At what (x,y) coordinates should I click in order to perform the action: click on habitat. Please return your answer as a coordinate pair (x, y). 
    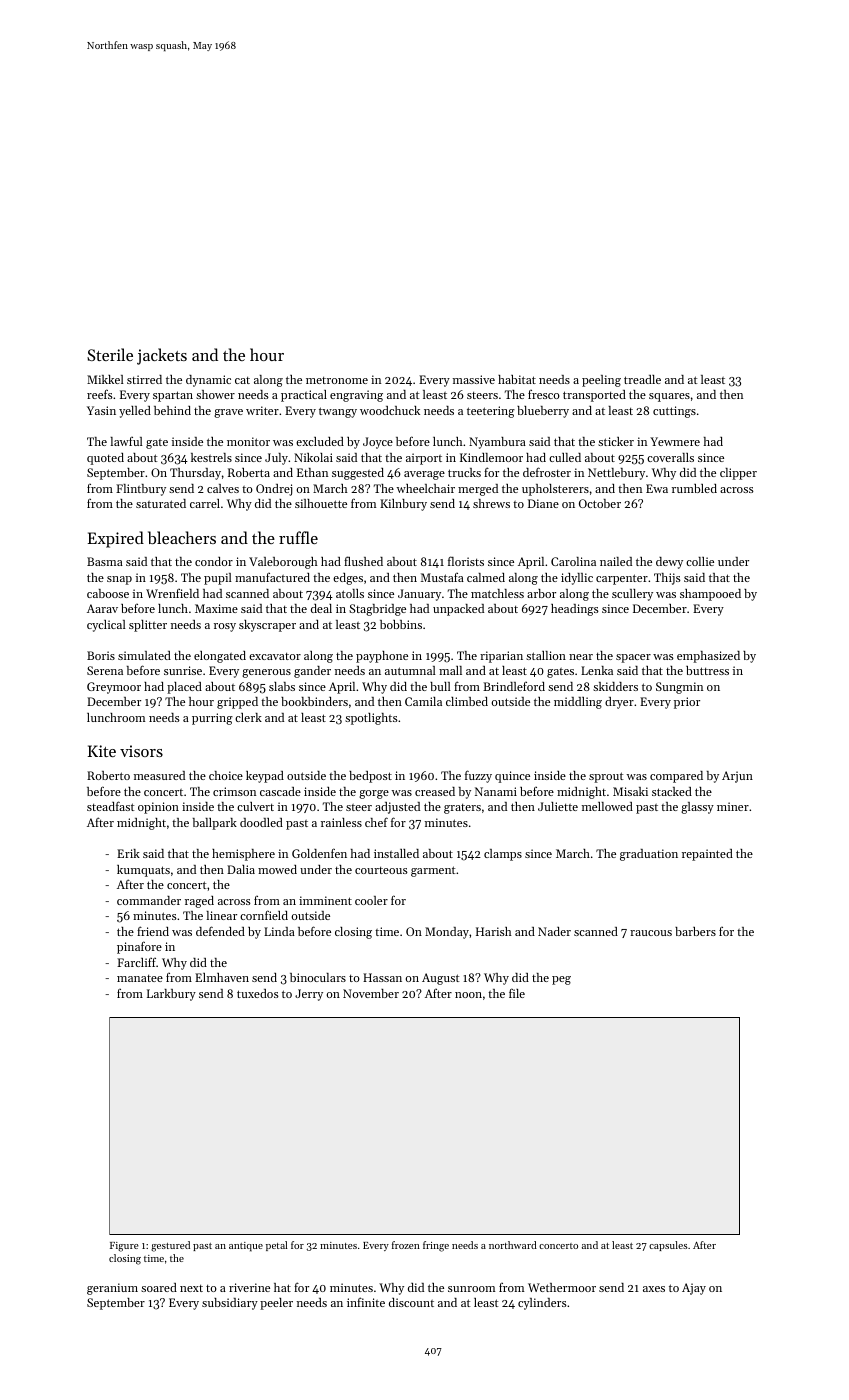
    Looking at the image, I should click on (517, 379).
